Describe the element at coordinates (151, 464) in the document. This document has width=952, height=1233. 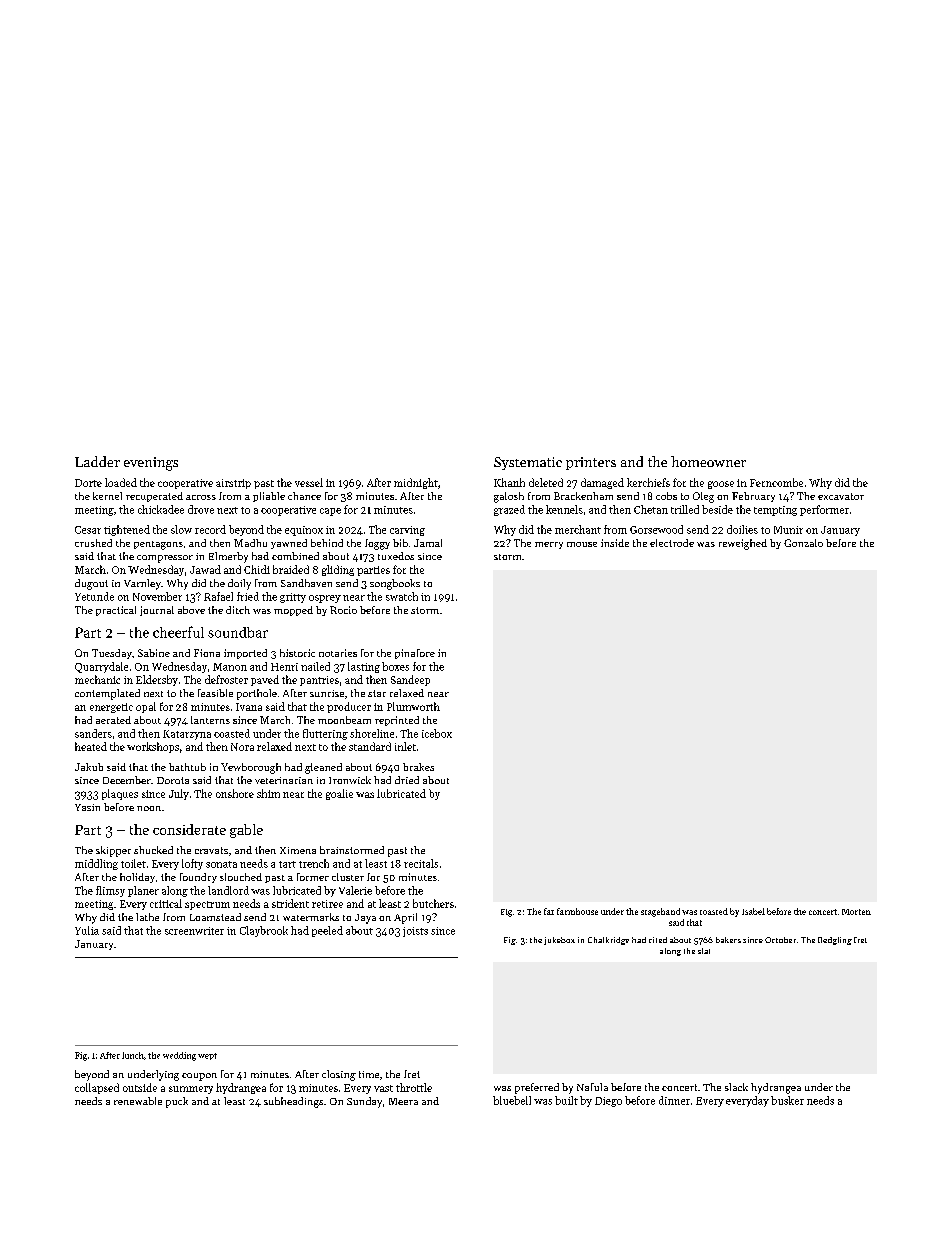
I see `evenings` at that location.
